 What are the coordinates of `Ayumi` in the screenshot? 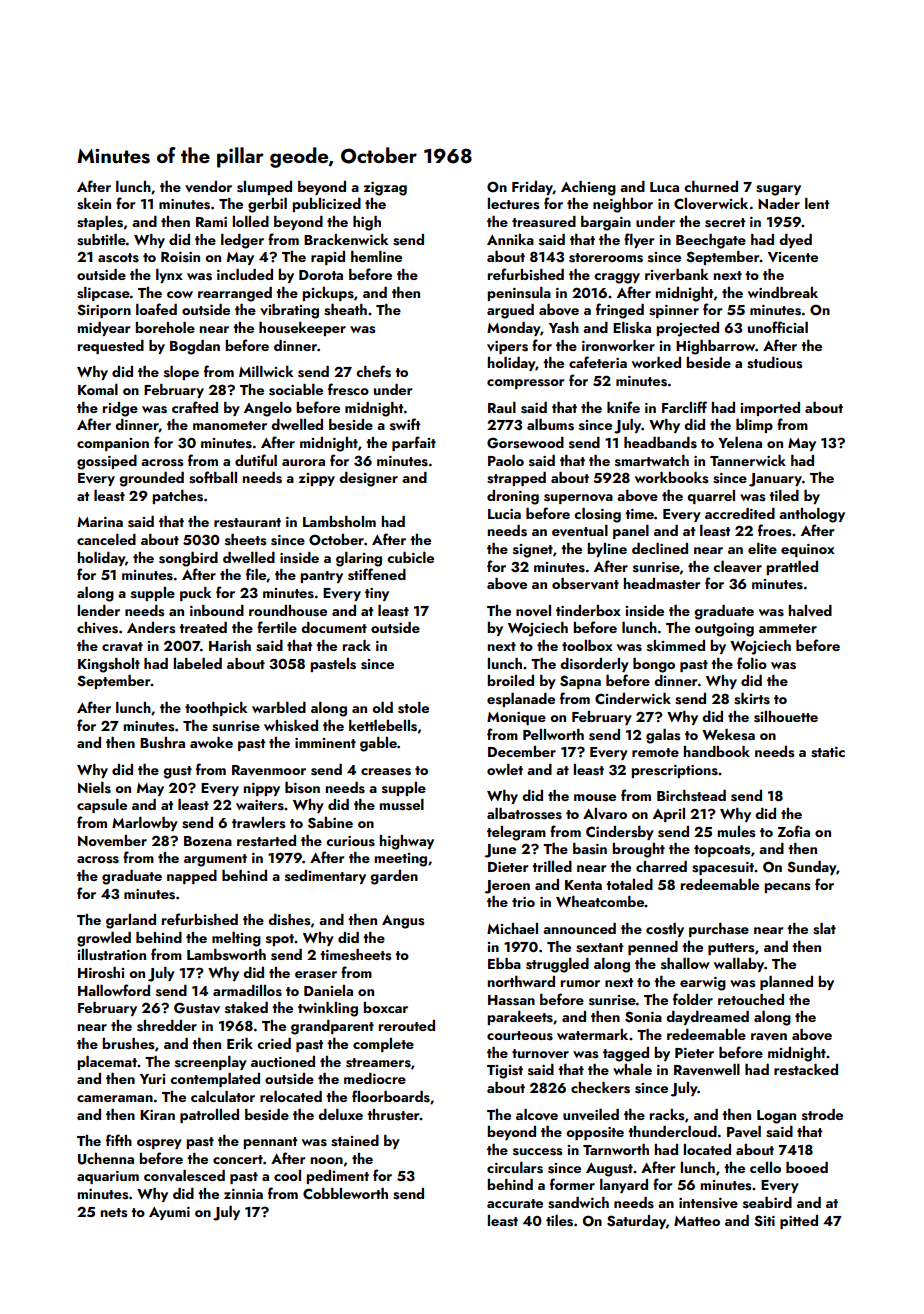 It's located at (169, 1213).
